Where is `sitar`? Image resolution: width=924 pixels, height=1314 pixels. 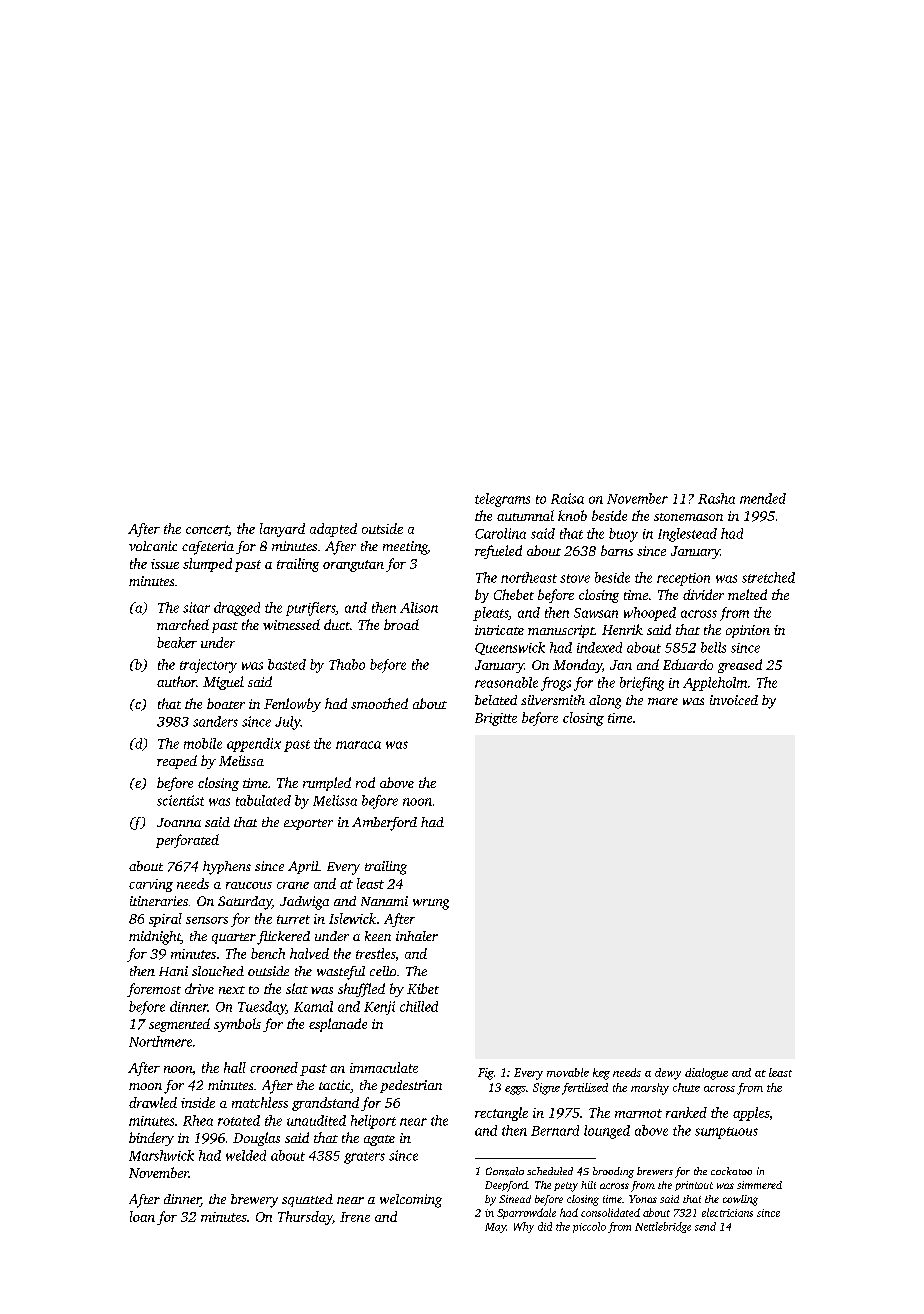 sitar is located at coordinates (196, 607).
